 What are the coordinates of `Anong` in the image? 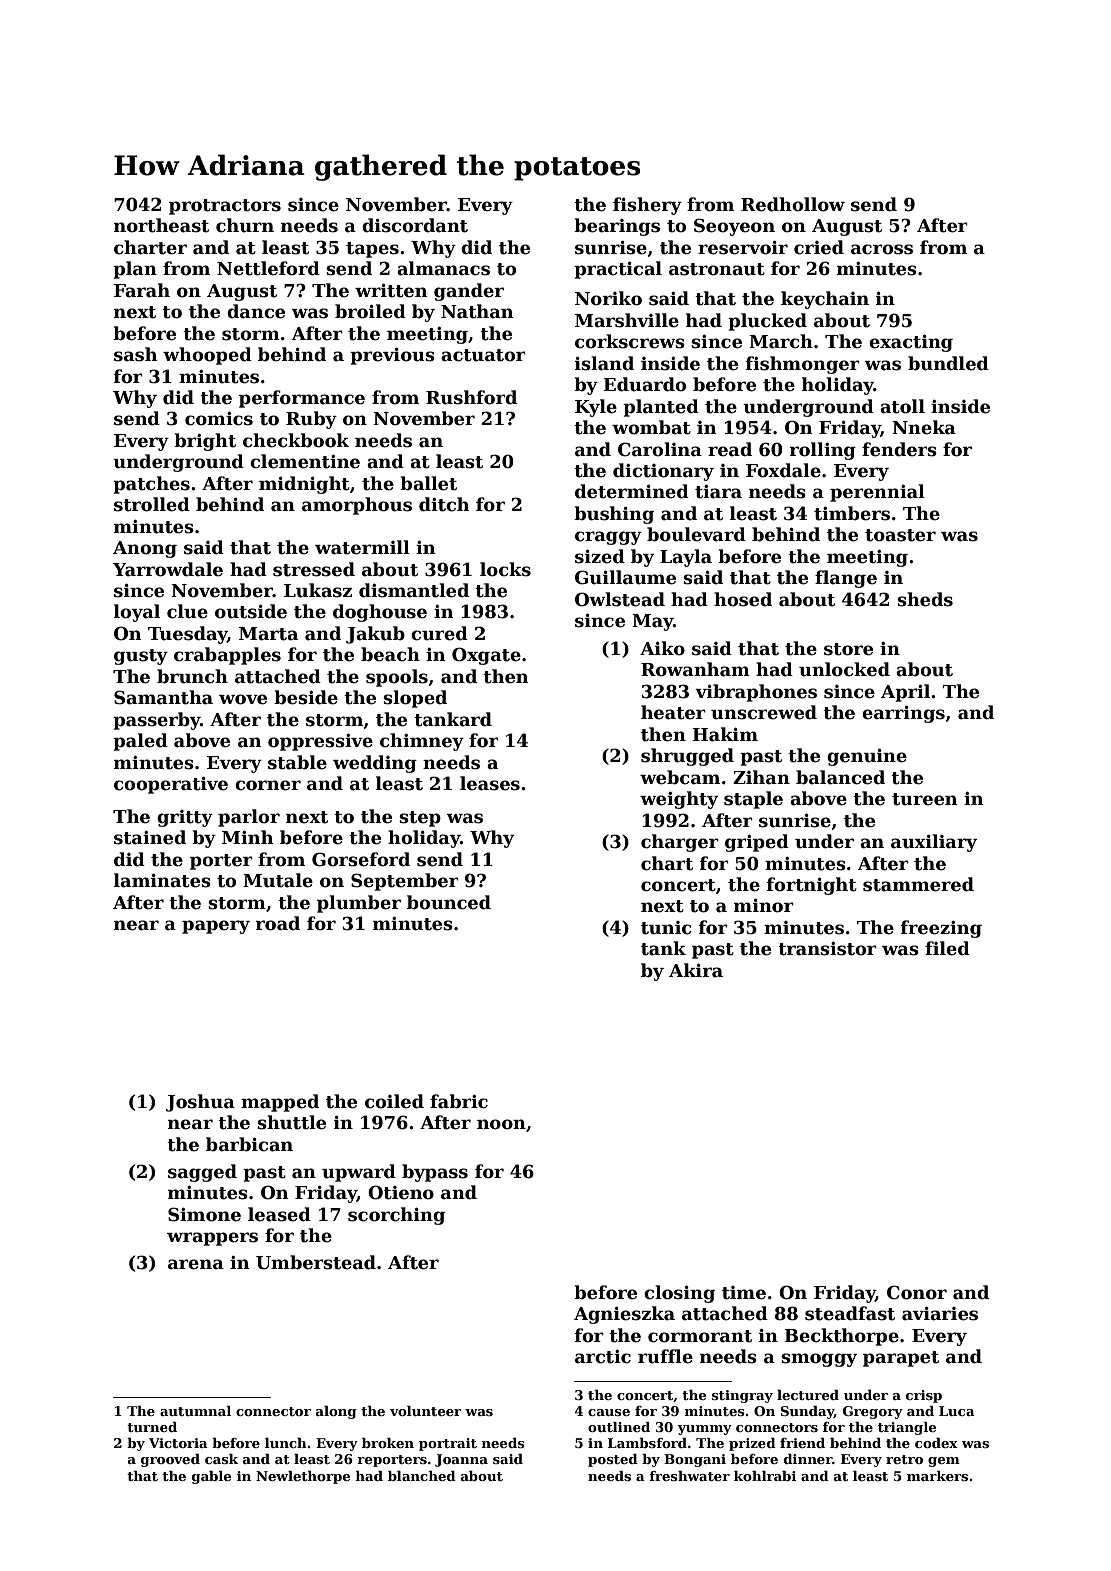 It's located at (145, 549).
